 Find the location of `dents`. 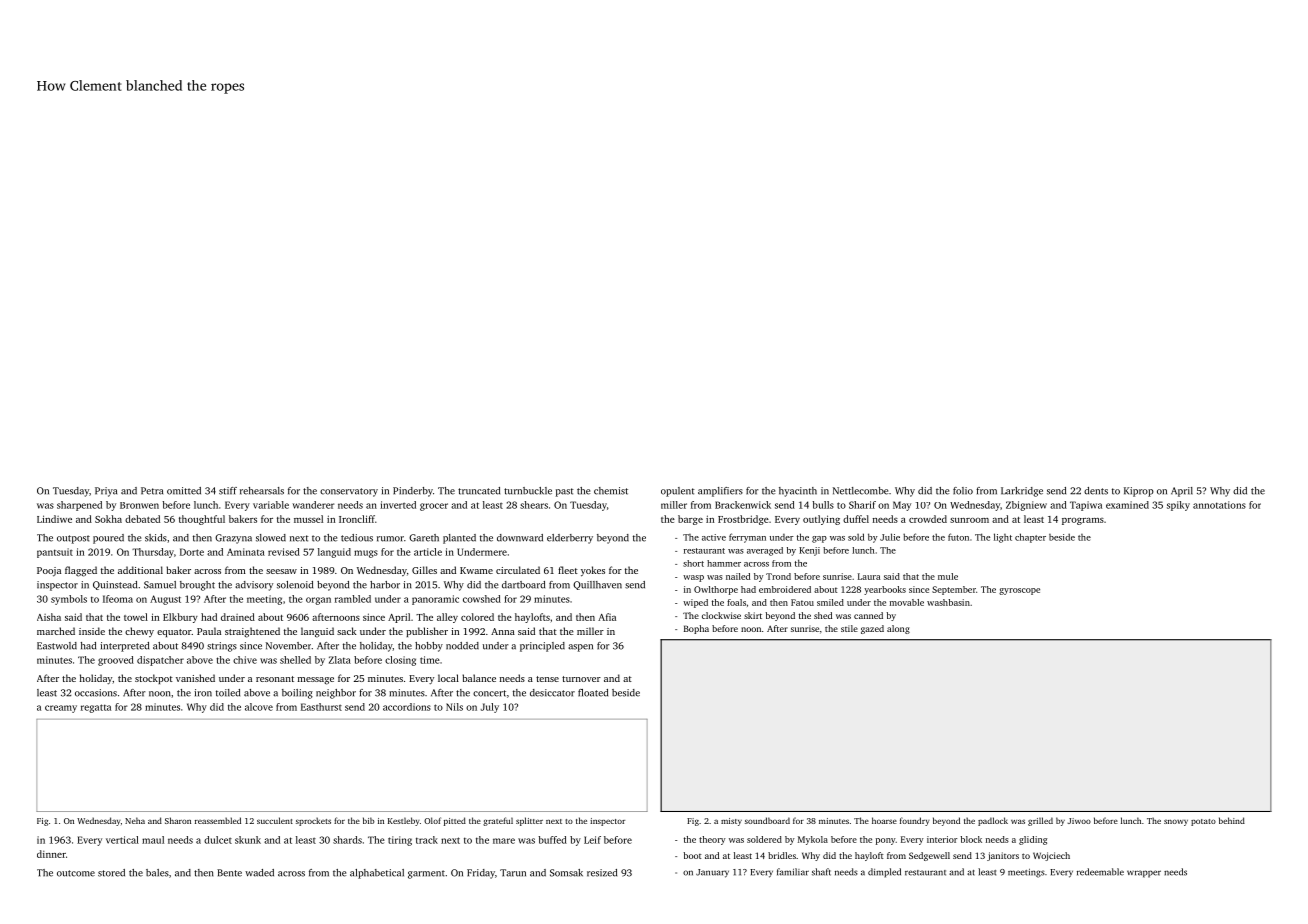

dents is located at coordinates (1096, 491).
